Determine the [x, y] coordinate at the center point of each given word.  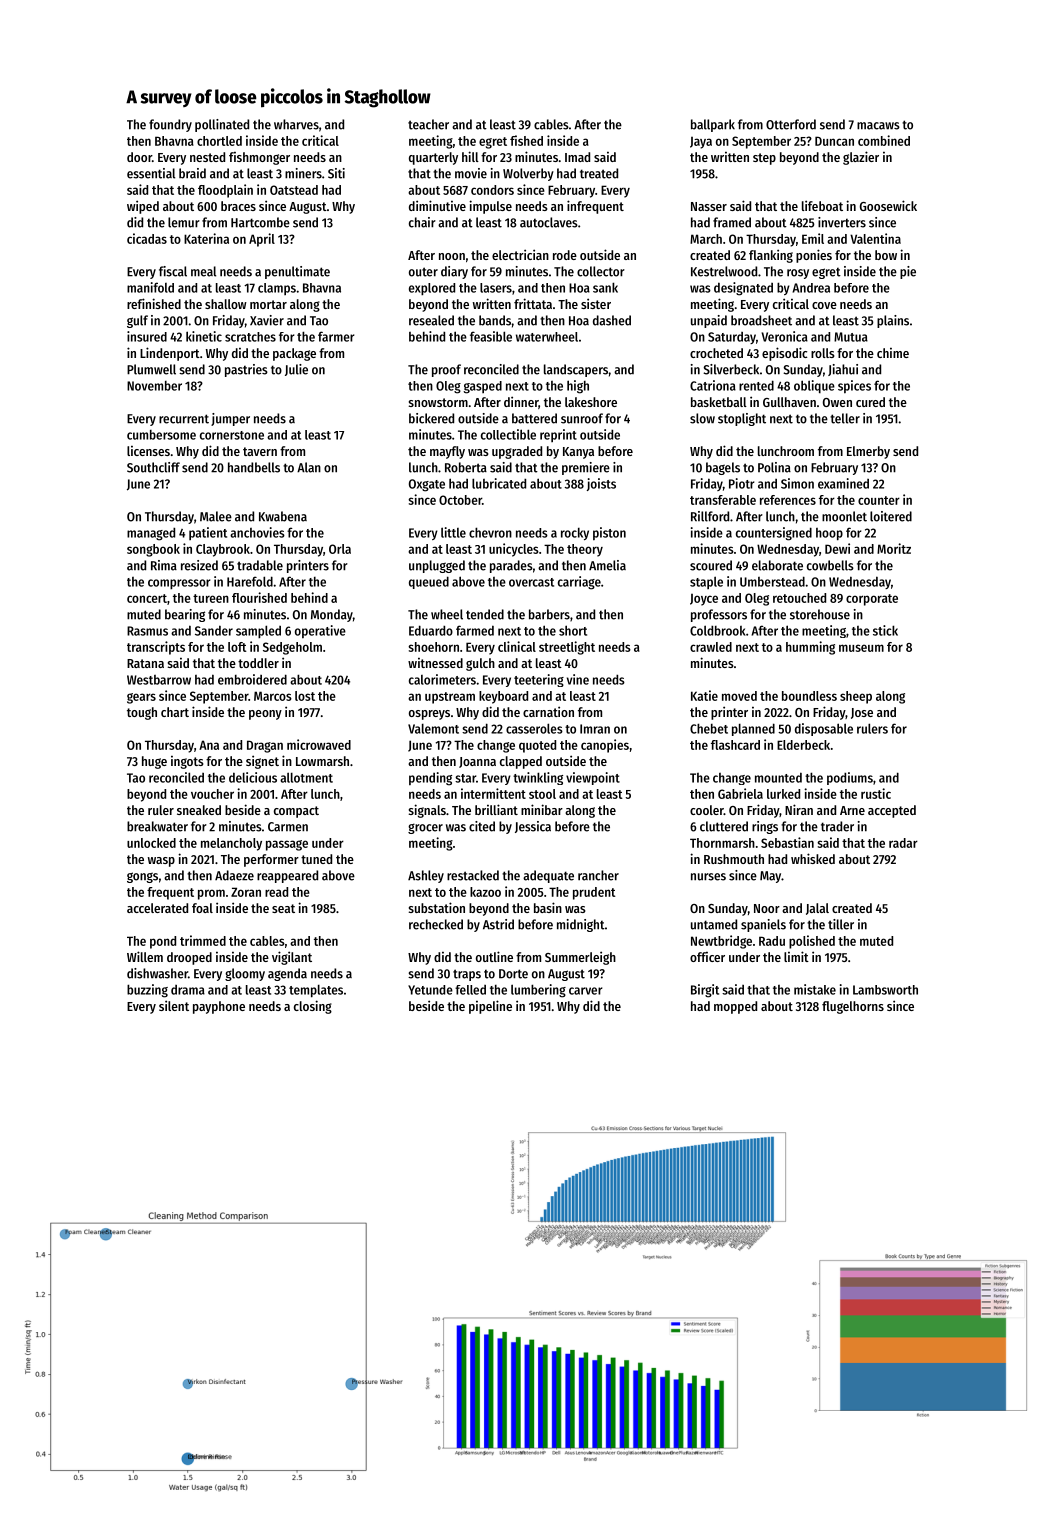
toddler [258, 663]
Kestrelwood [724, 271]
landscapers [576, 370]
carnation [548, 711]
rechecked [436, 924]
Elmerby [868, 452]
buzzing [147, 991]
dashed [612, 320]
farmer [336, 336]
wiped [143, 207]
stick [885, 630]
